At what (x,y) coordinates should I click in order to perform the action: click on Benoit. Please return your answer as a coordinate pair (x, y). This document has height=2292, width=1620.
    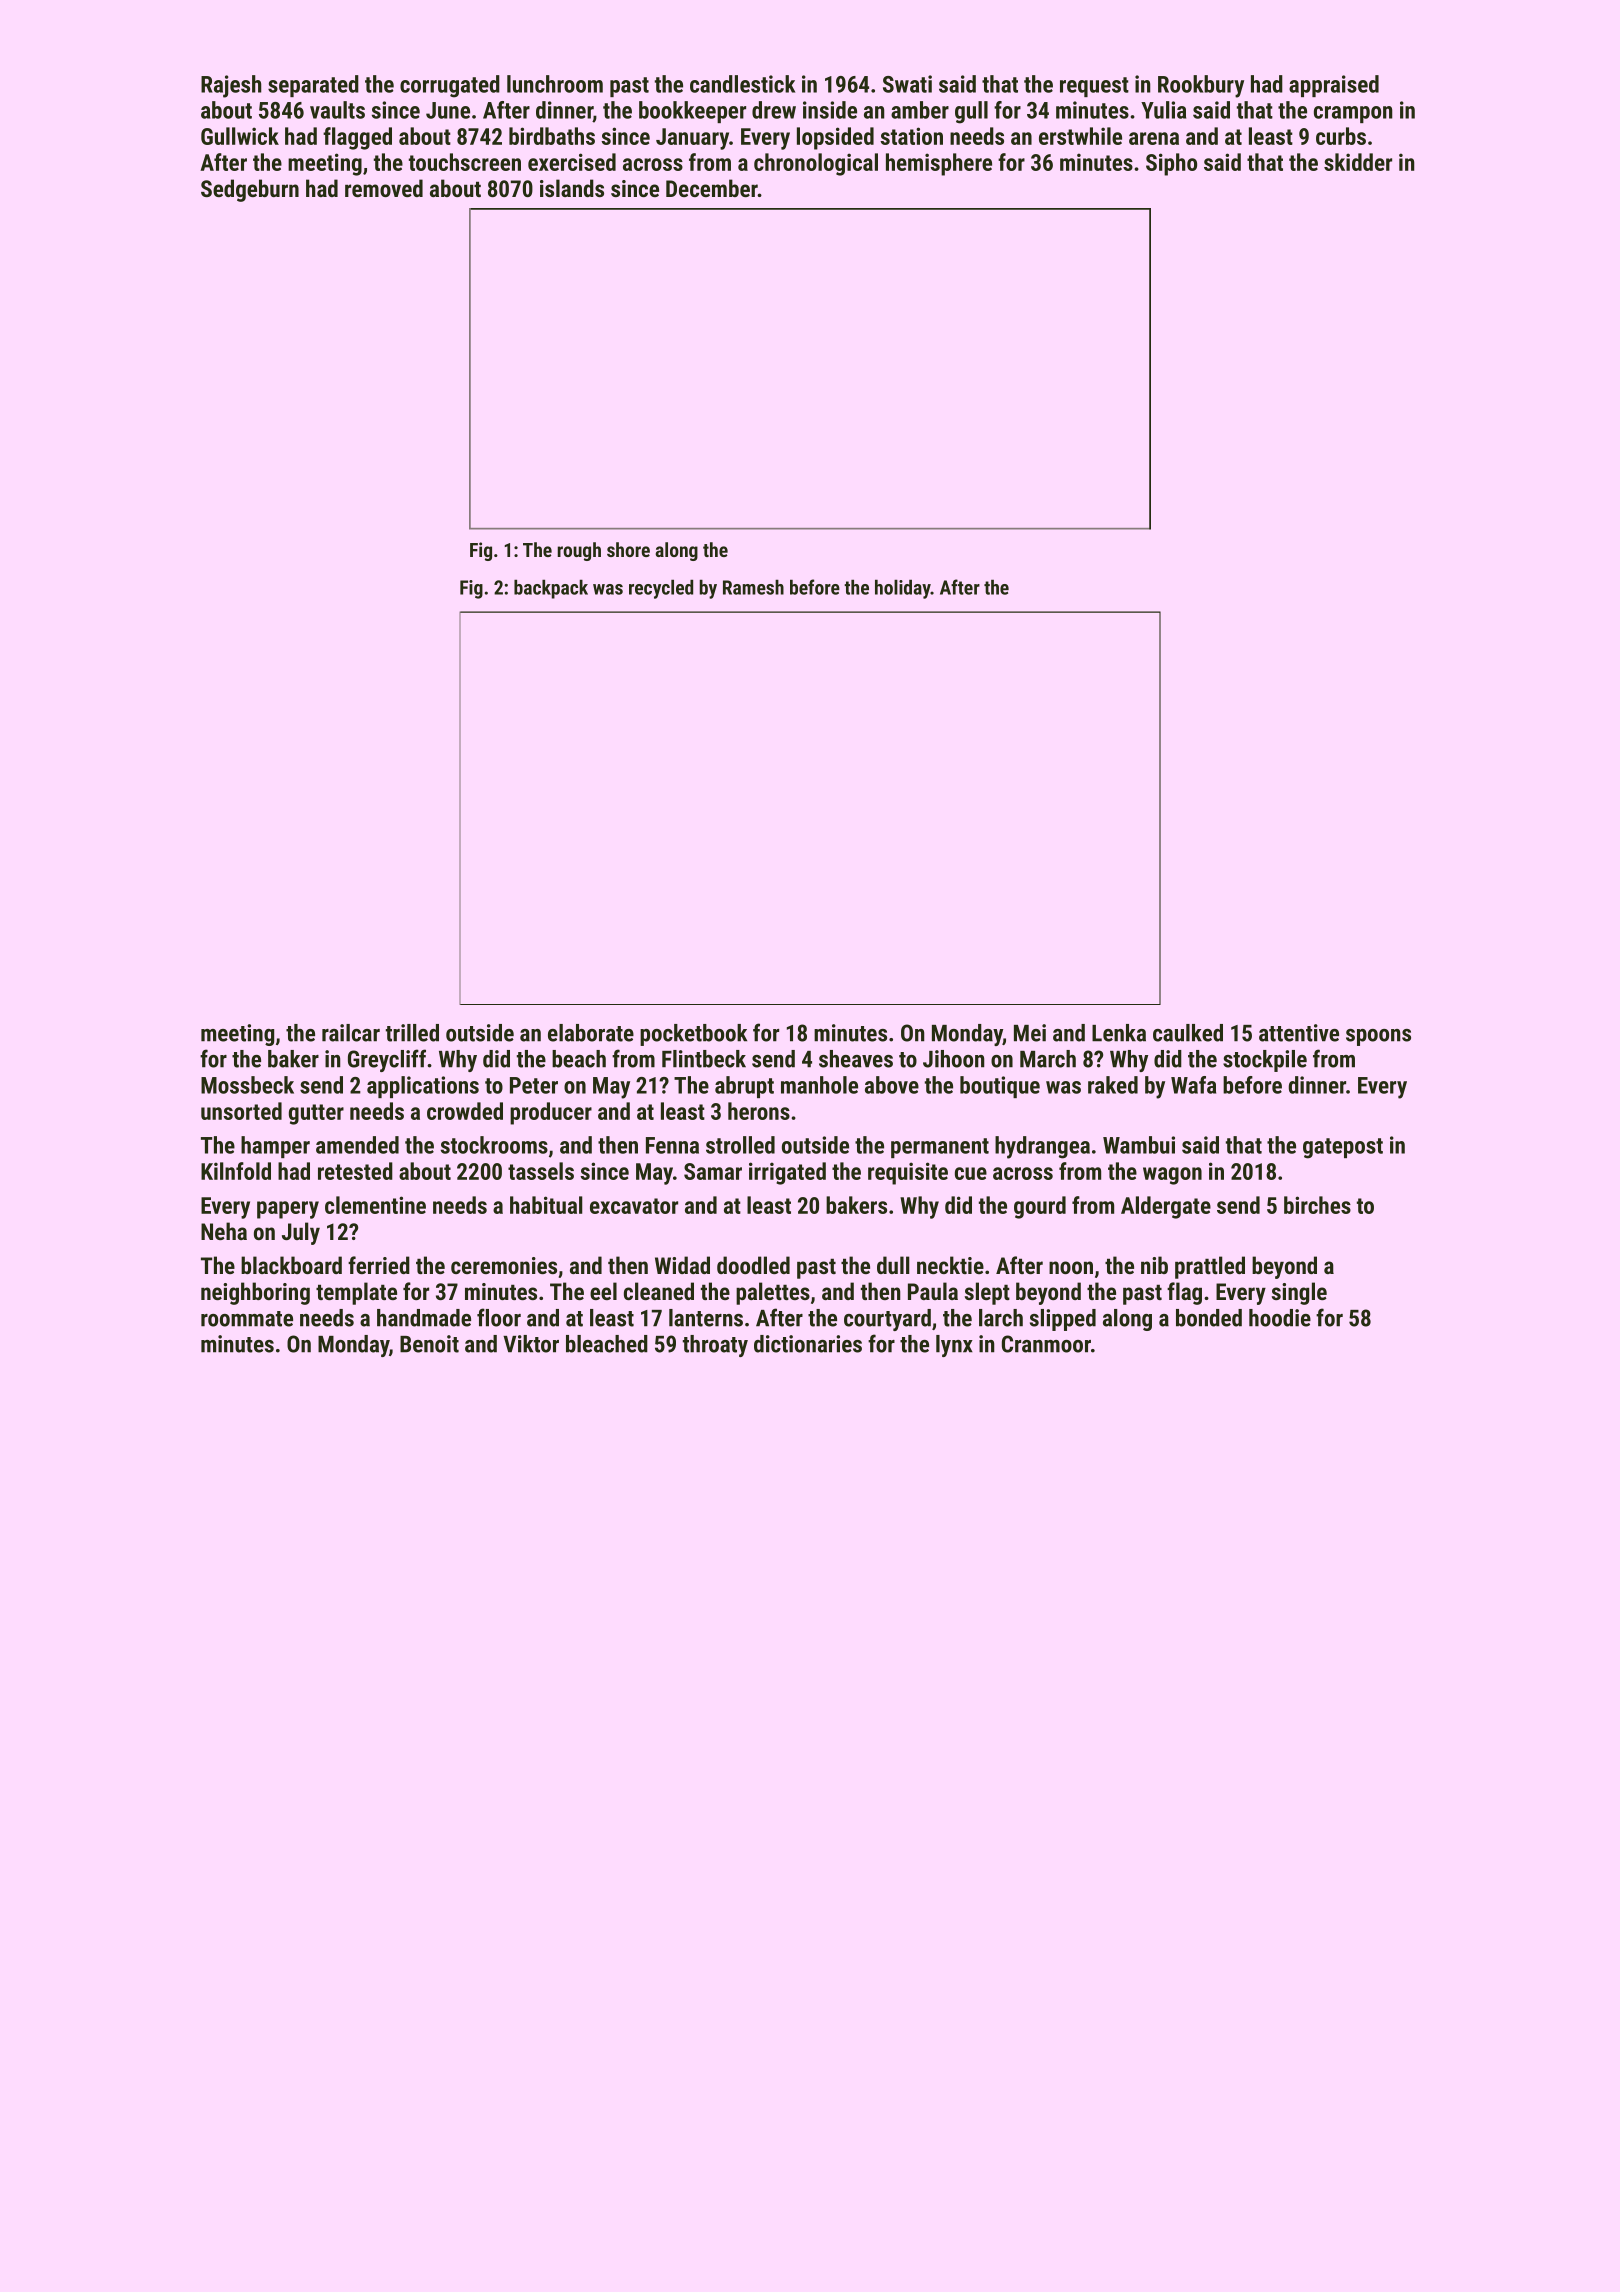
    Looking at the image, I should click on (429, 1344).
